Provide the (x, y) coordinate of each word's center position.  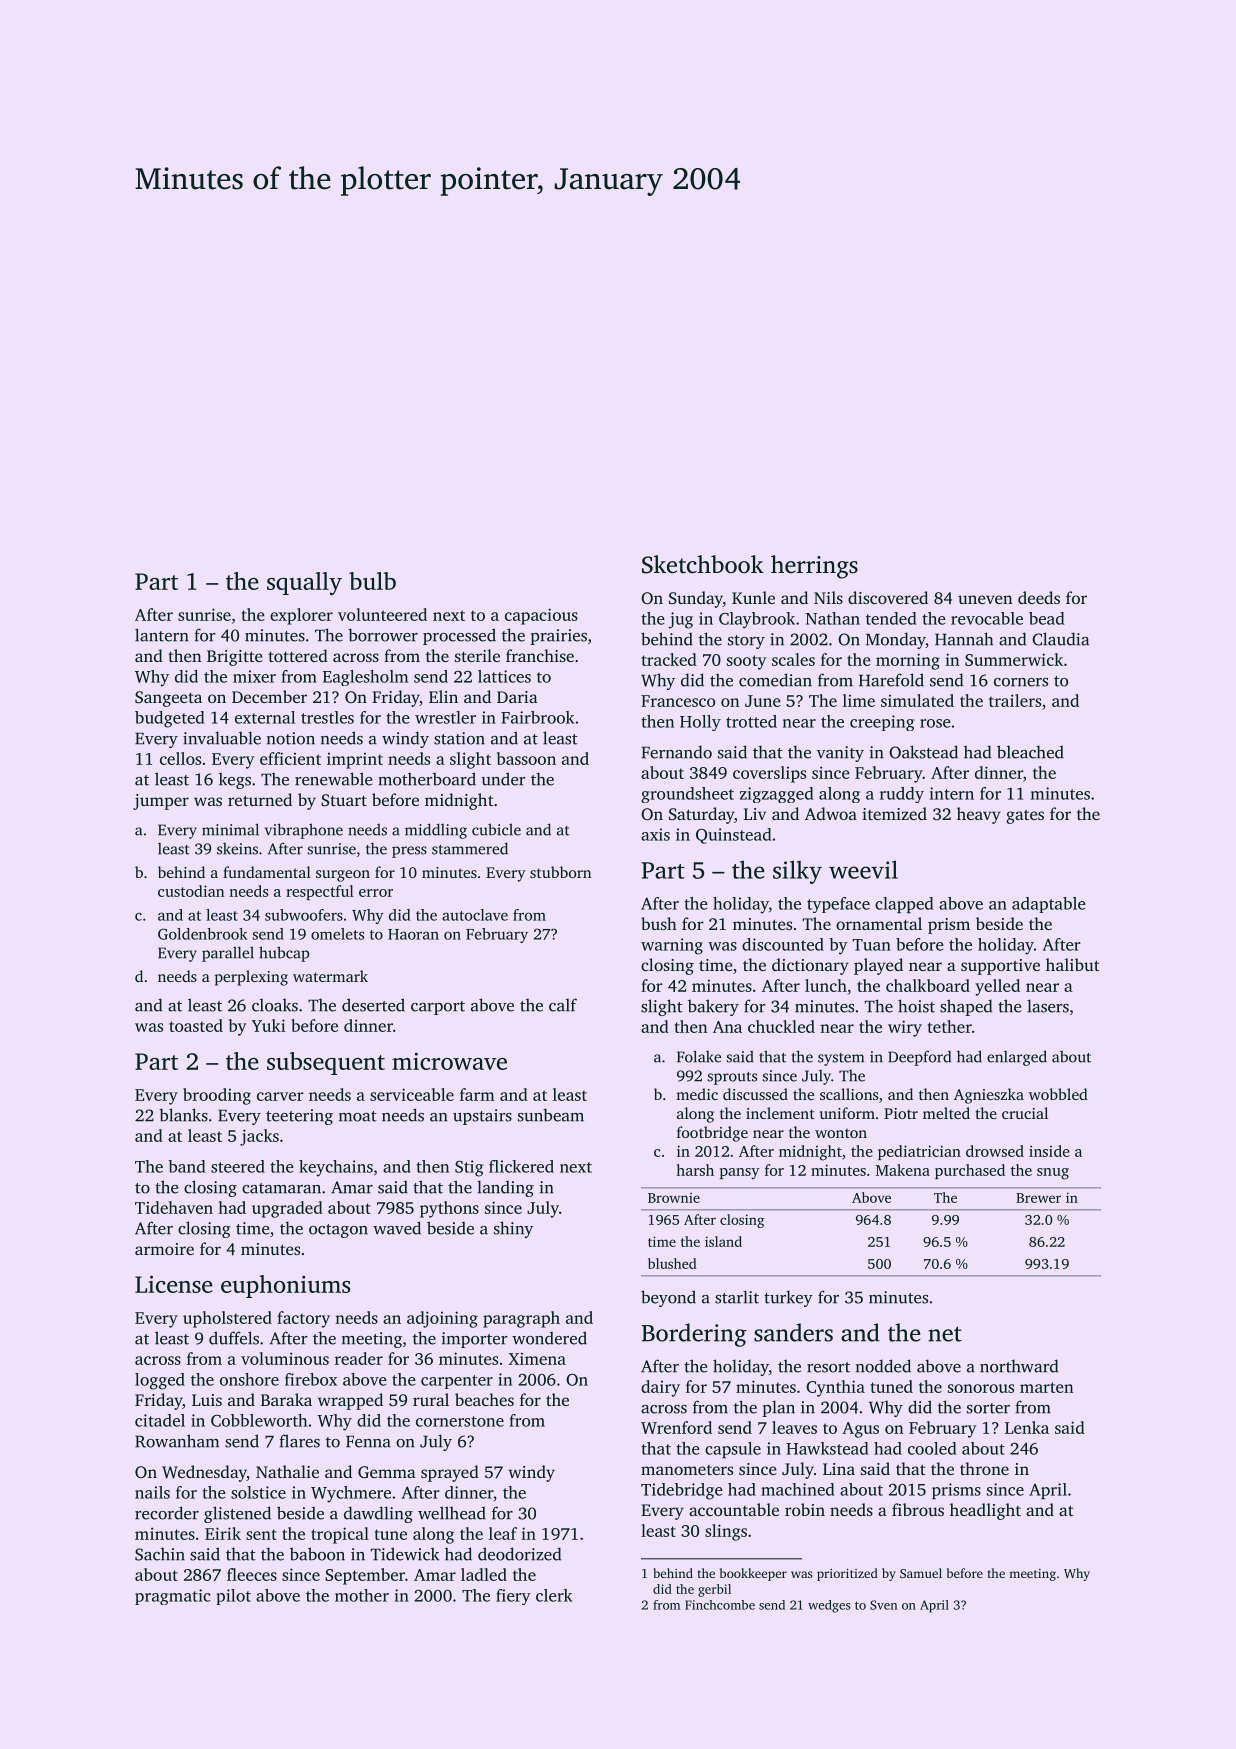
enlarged (1017, 1058)
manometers (687, 1470)
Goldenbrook (203, 934)
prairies (558, 637)
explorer (301, 616)
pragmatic (173, 1597)
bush (659, 923)
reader (359, 1358)
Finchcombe (720, 1605)
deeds (1039, 597)
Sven (883, 1605)
